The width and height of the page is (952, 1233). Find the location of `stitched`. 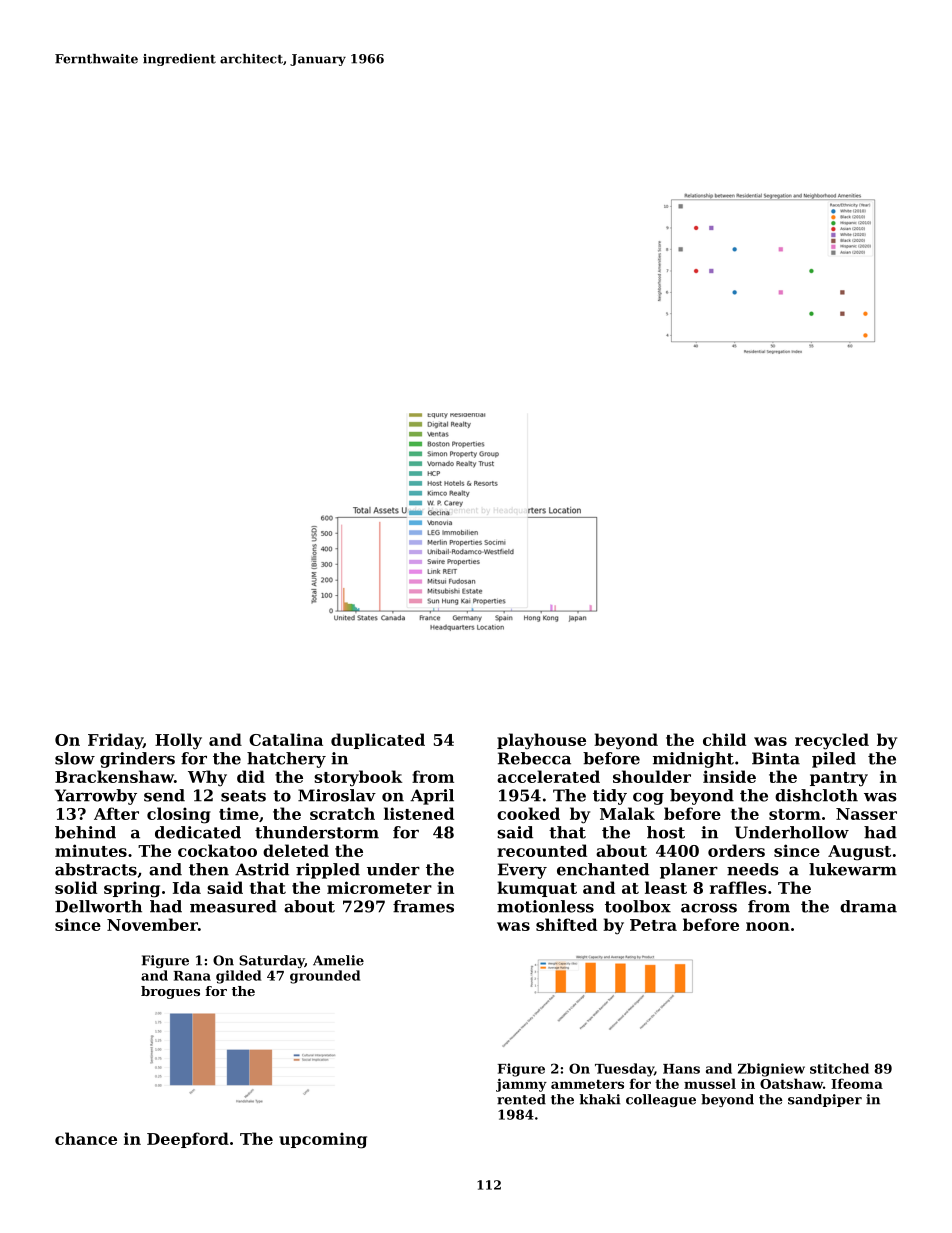

stitched is located at coordinates (839, 1068).
